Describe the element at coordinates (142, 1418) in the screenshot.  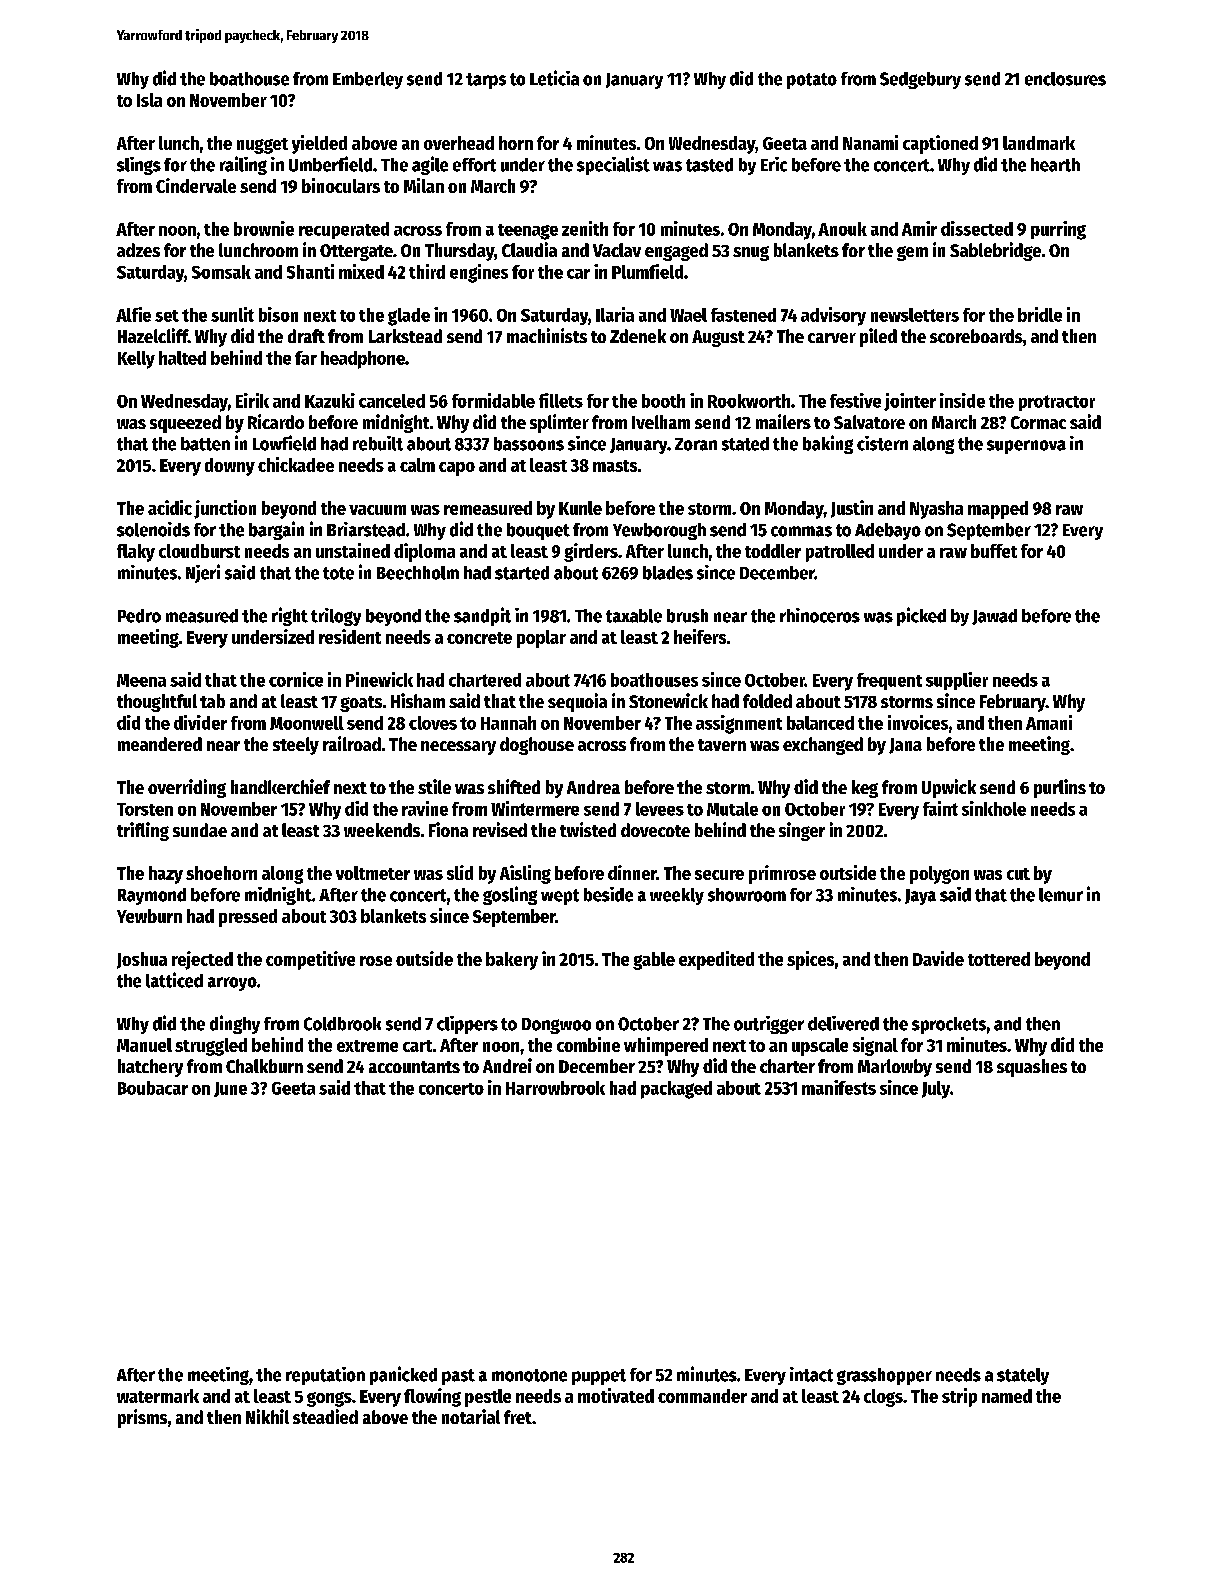
I see `prisms` at that location.
